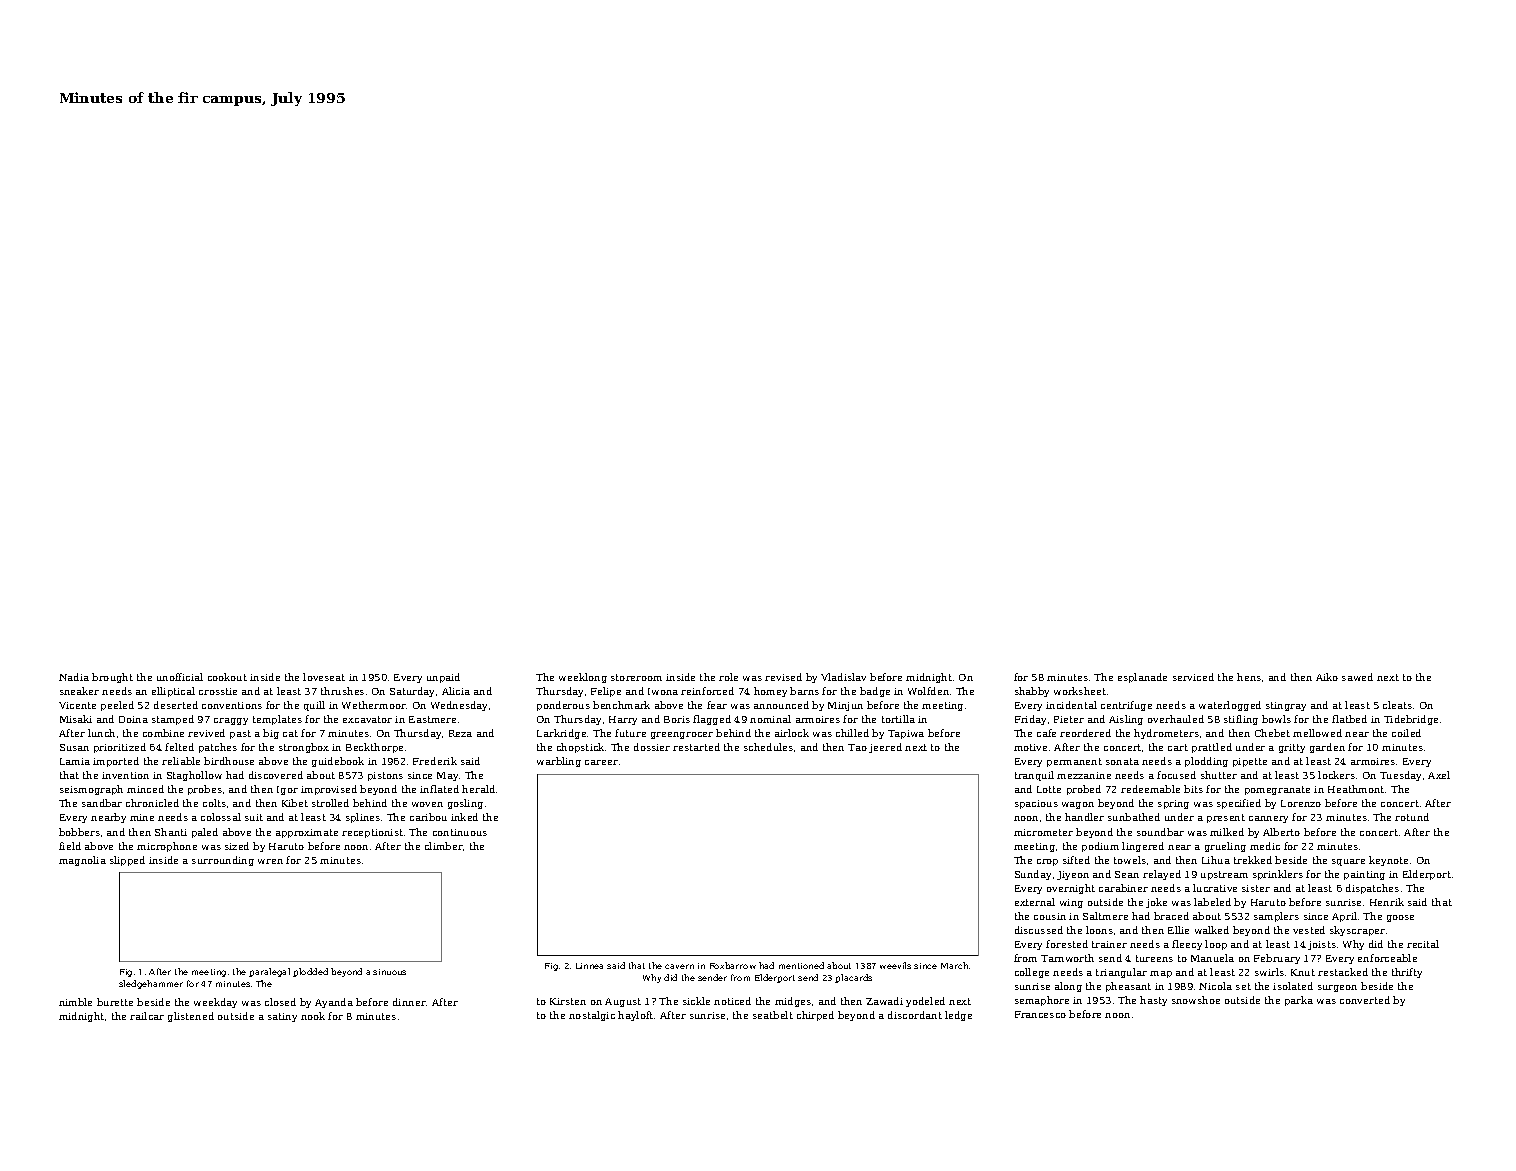  Describe the element at coordinates (464, 817) in the page. I see `inked` at that location.
